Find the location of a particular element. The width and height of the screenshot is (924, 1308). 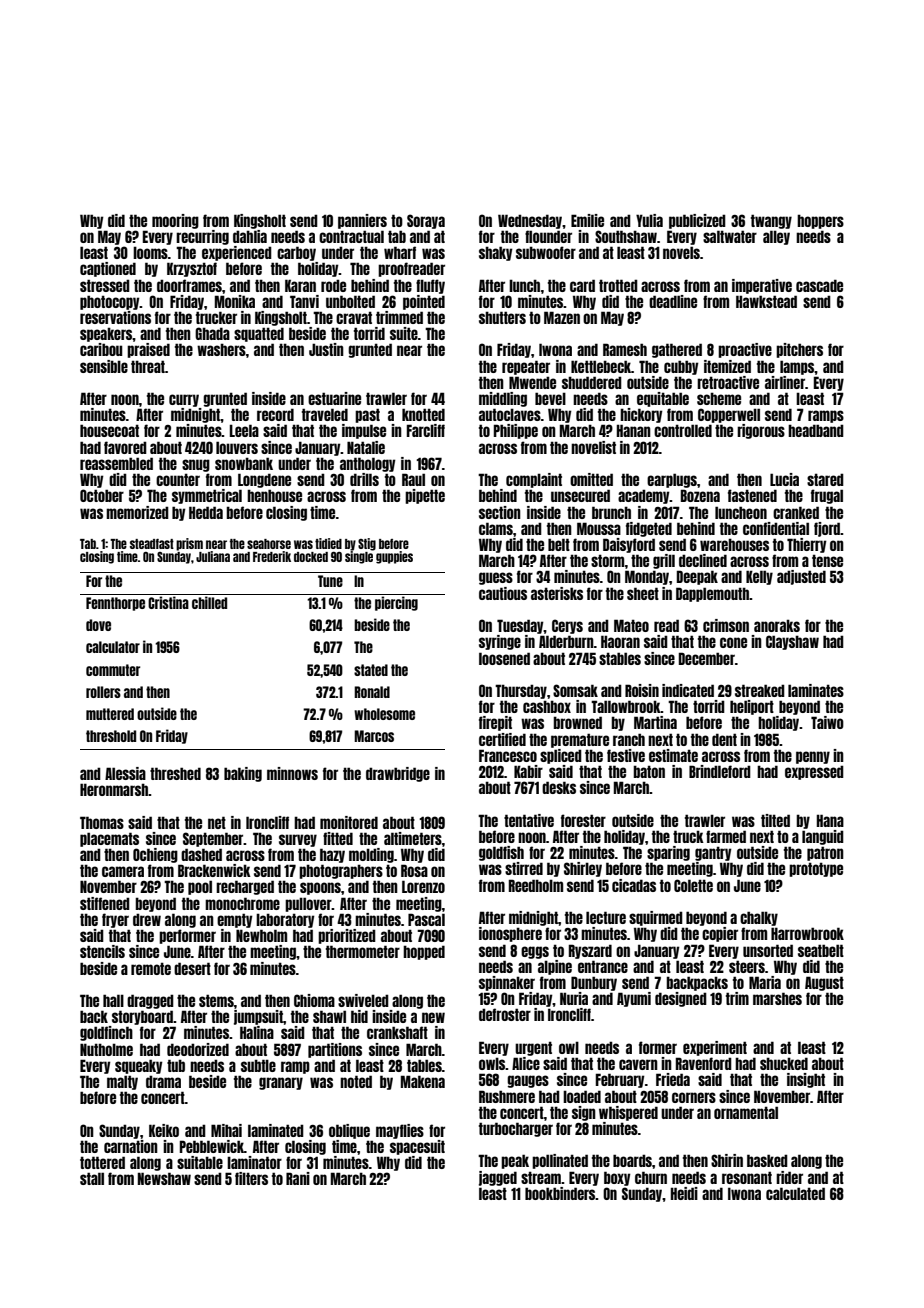

Newshaw is located at coordinates (164, 1178).
